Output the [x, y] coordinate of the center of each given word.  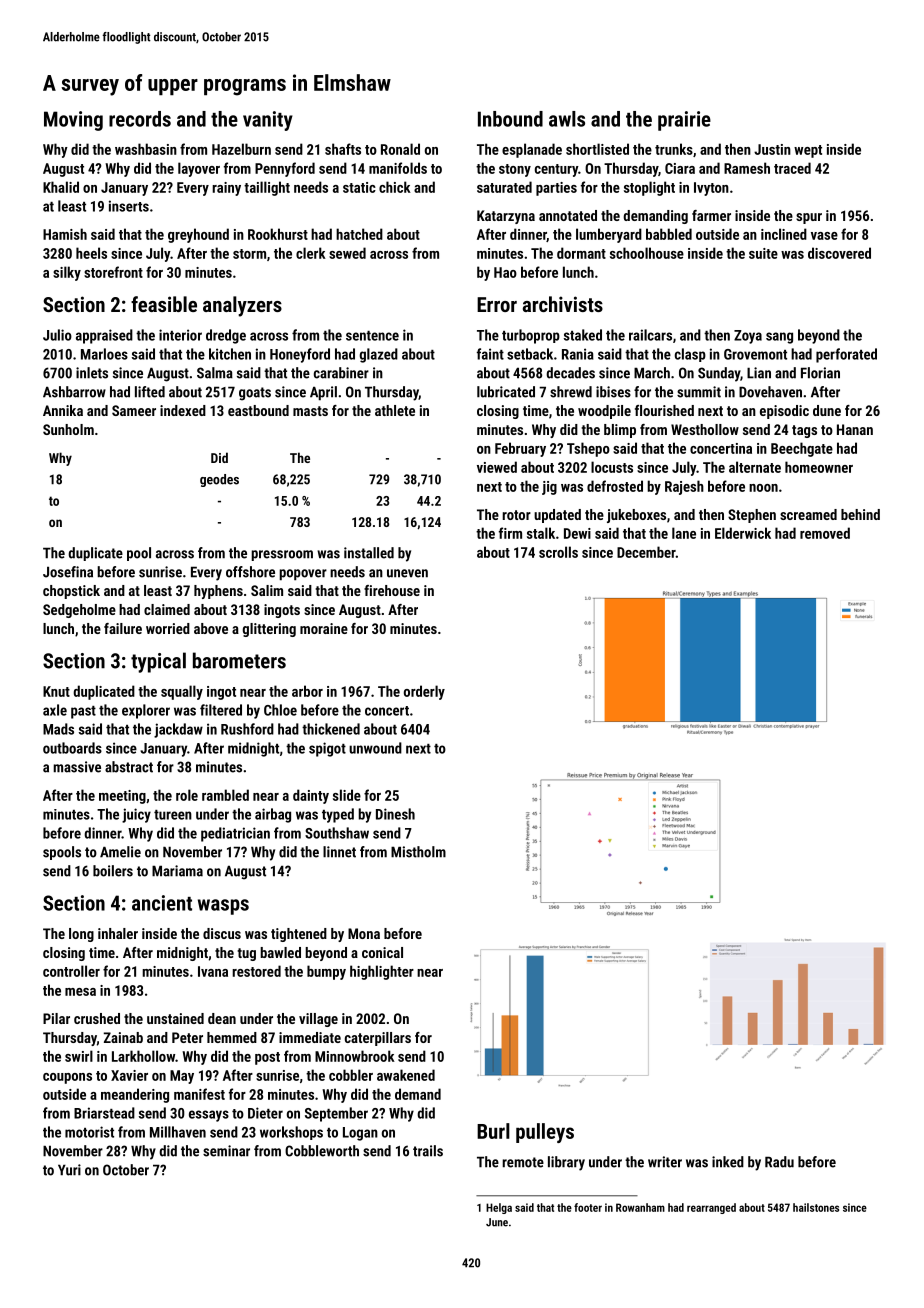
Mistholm [418, 852]
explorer [146, 711]
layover [199, 169]
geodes [219, 480]
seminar [226, 1151]
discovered [839, 253]
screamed [808, 514]
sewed [347, 253]
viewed [497, 467]
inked [728, 1162]
